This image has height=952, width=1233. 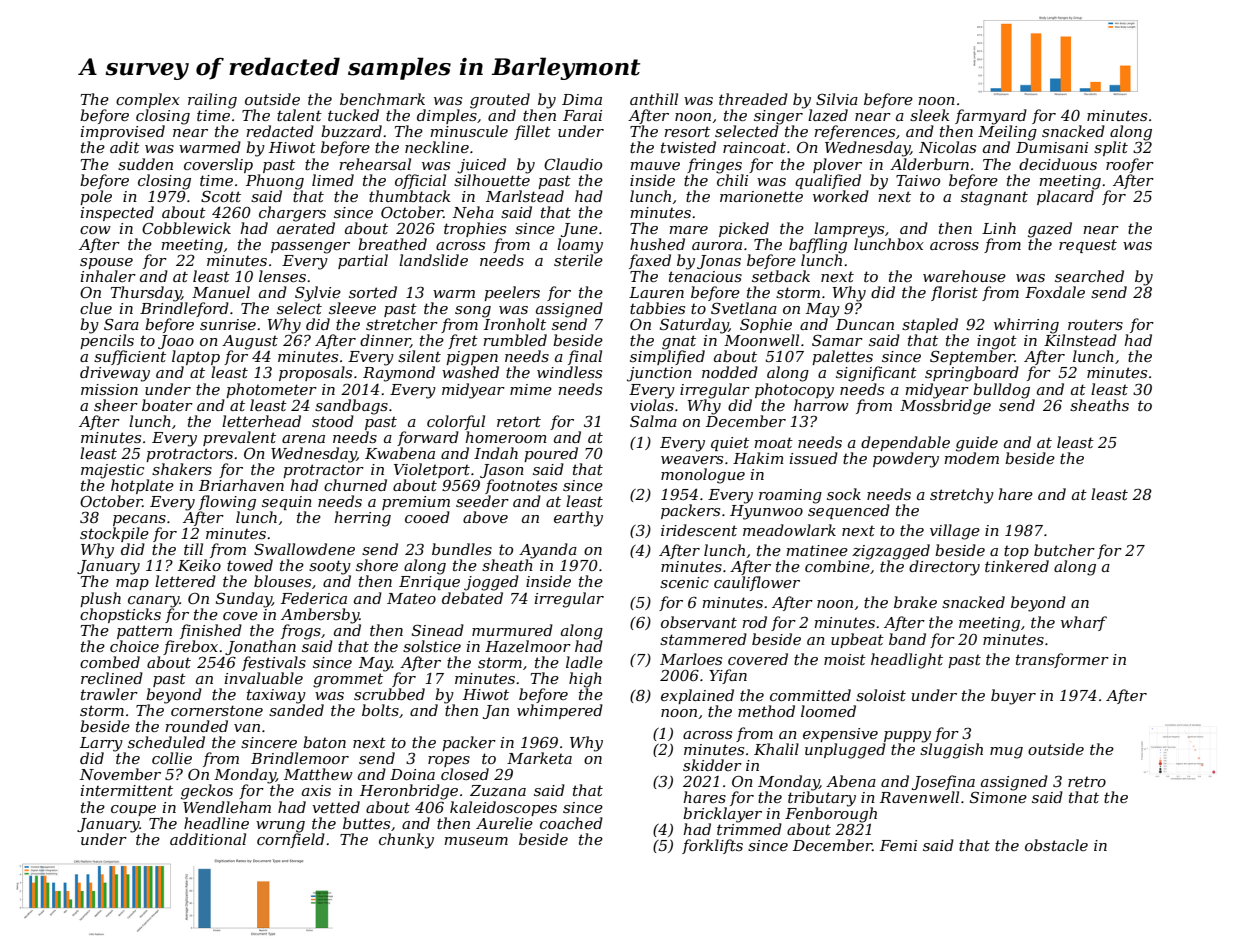 What do you see at coordinates (382, 99) in the image?
I see `benchmark` at bounding box center [382, 99].
